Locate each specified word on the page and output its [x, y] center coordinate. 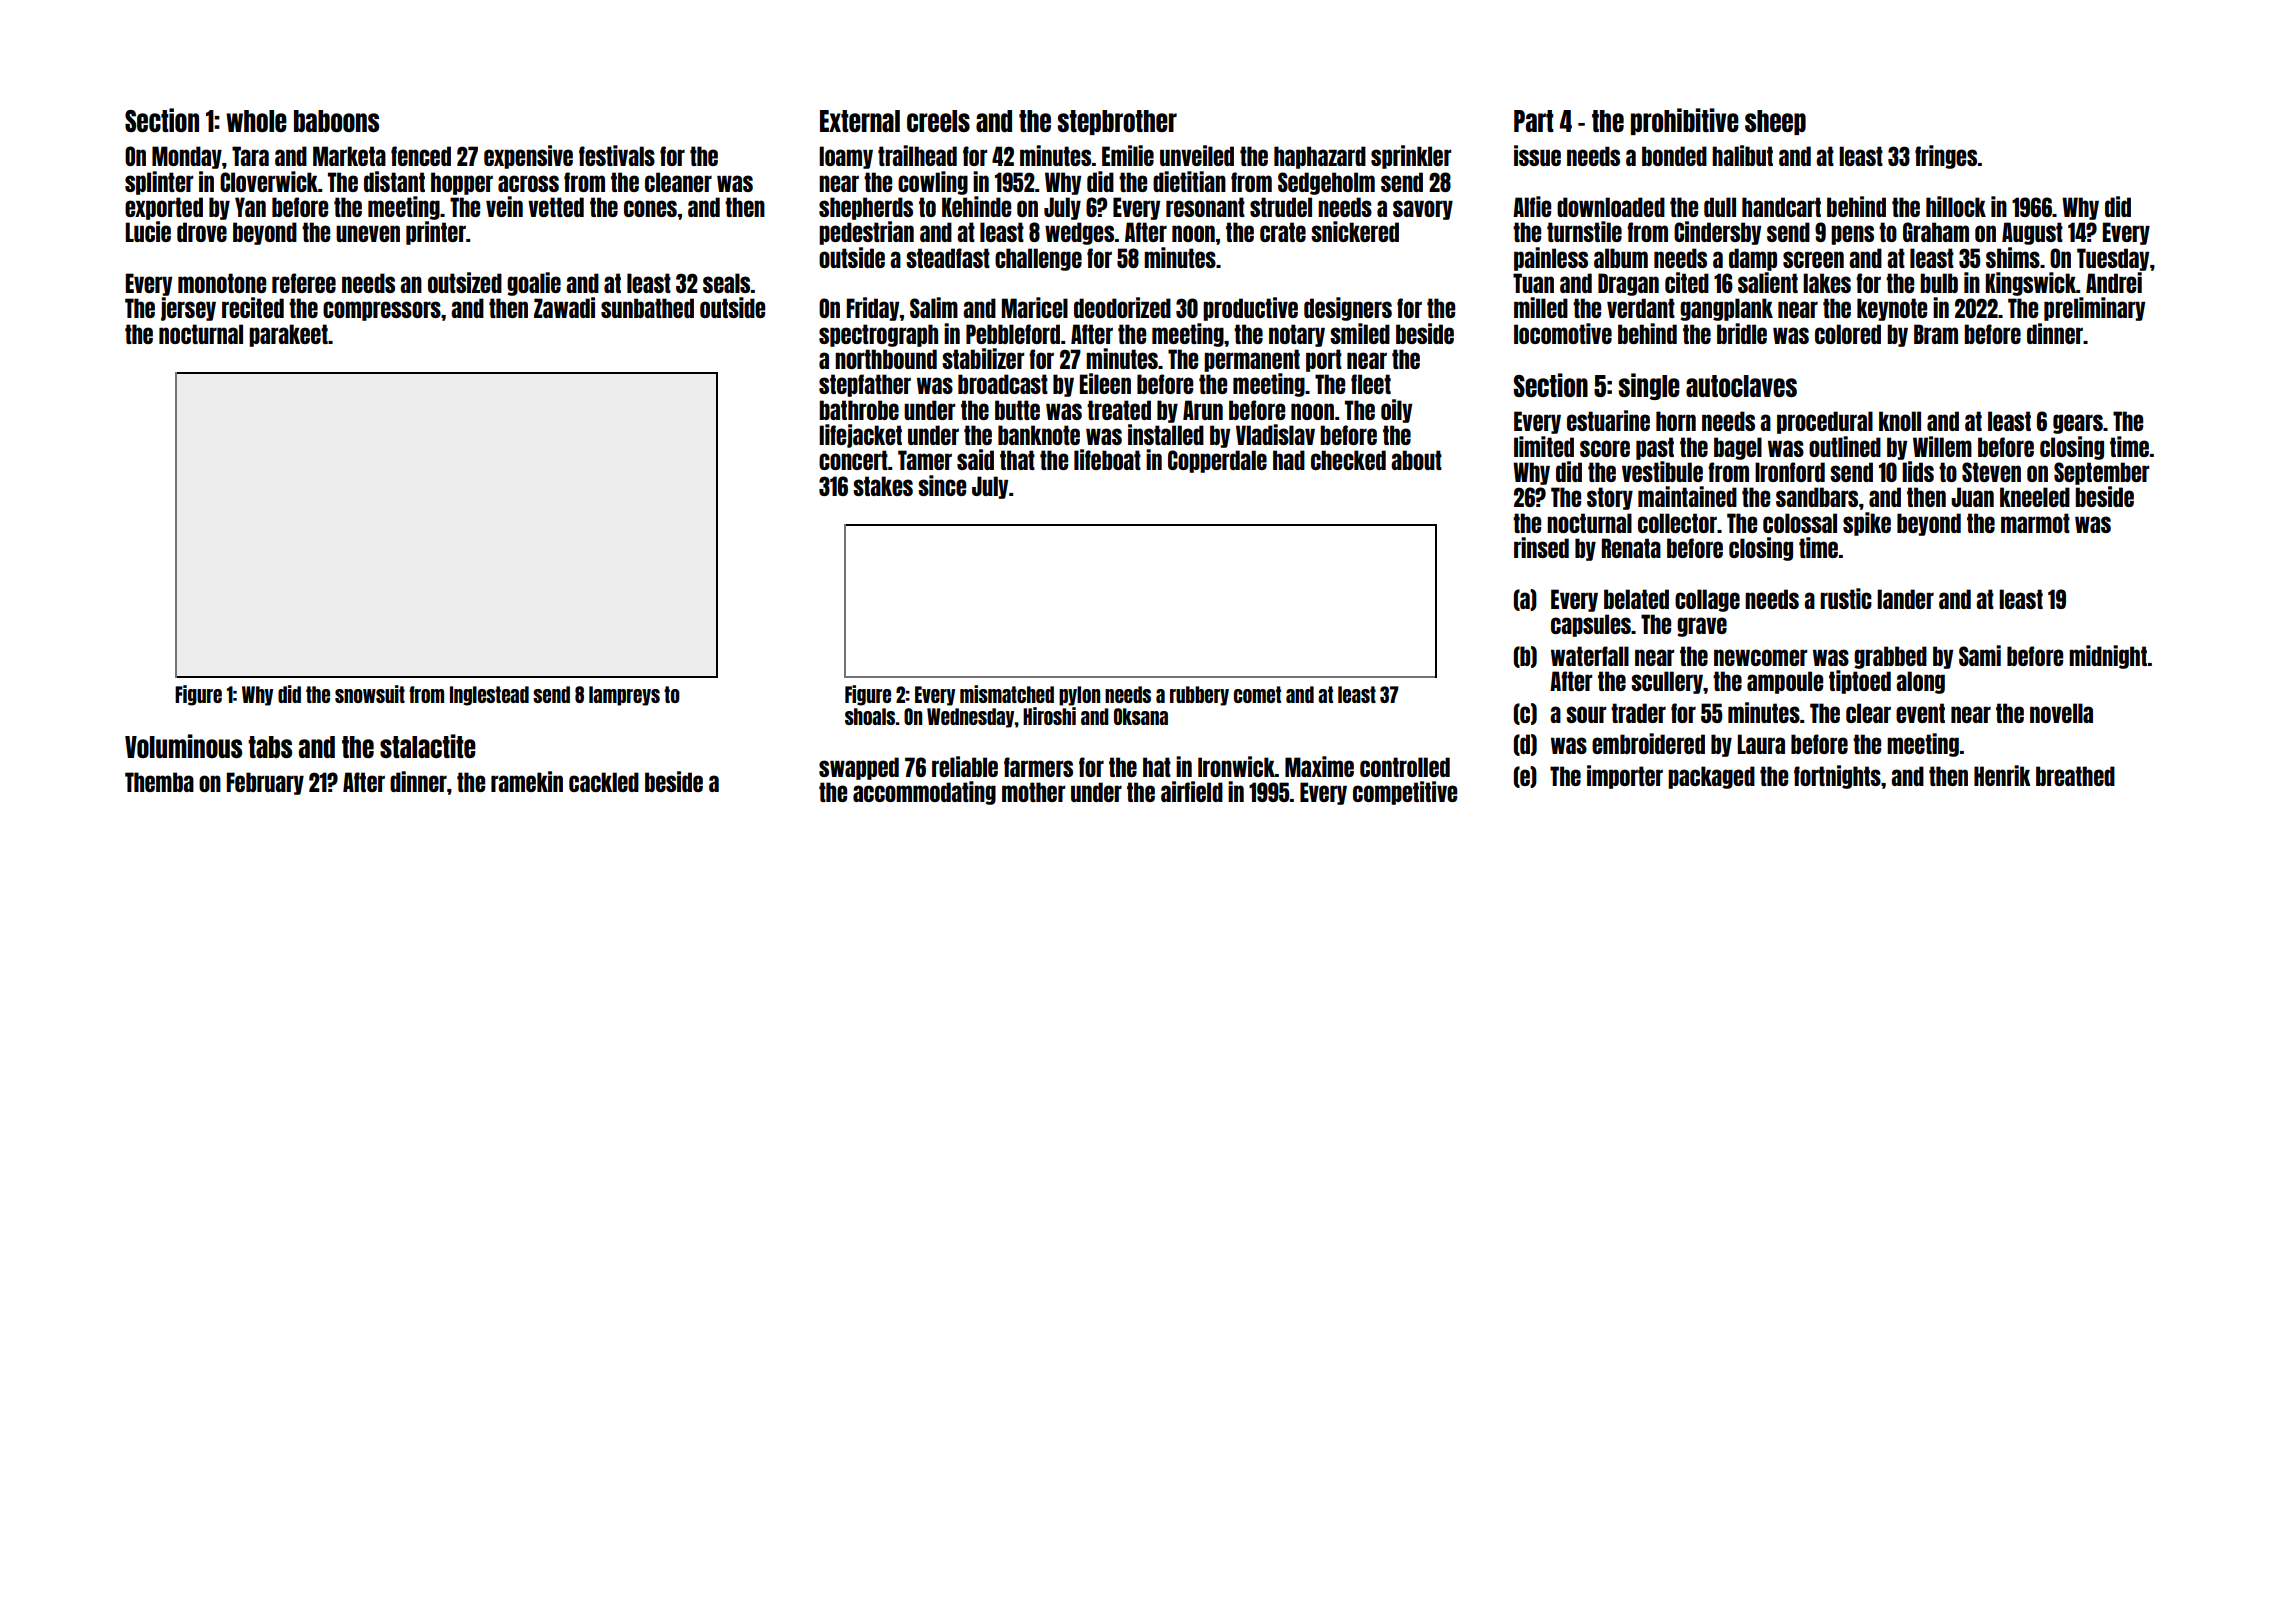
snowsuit [370, 694]
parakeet [288, 335]
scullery [1667, 682]
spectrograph [878, 335]
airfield [1192, 791]
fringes [1946, 157]
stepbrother [1117, 122]
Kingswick [2031, 284]
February [265, 783]
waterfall [1590, 656]
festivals [617, 155]
